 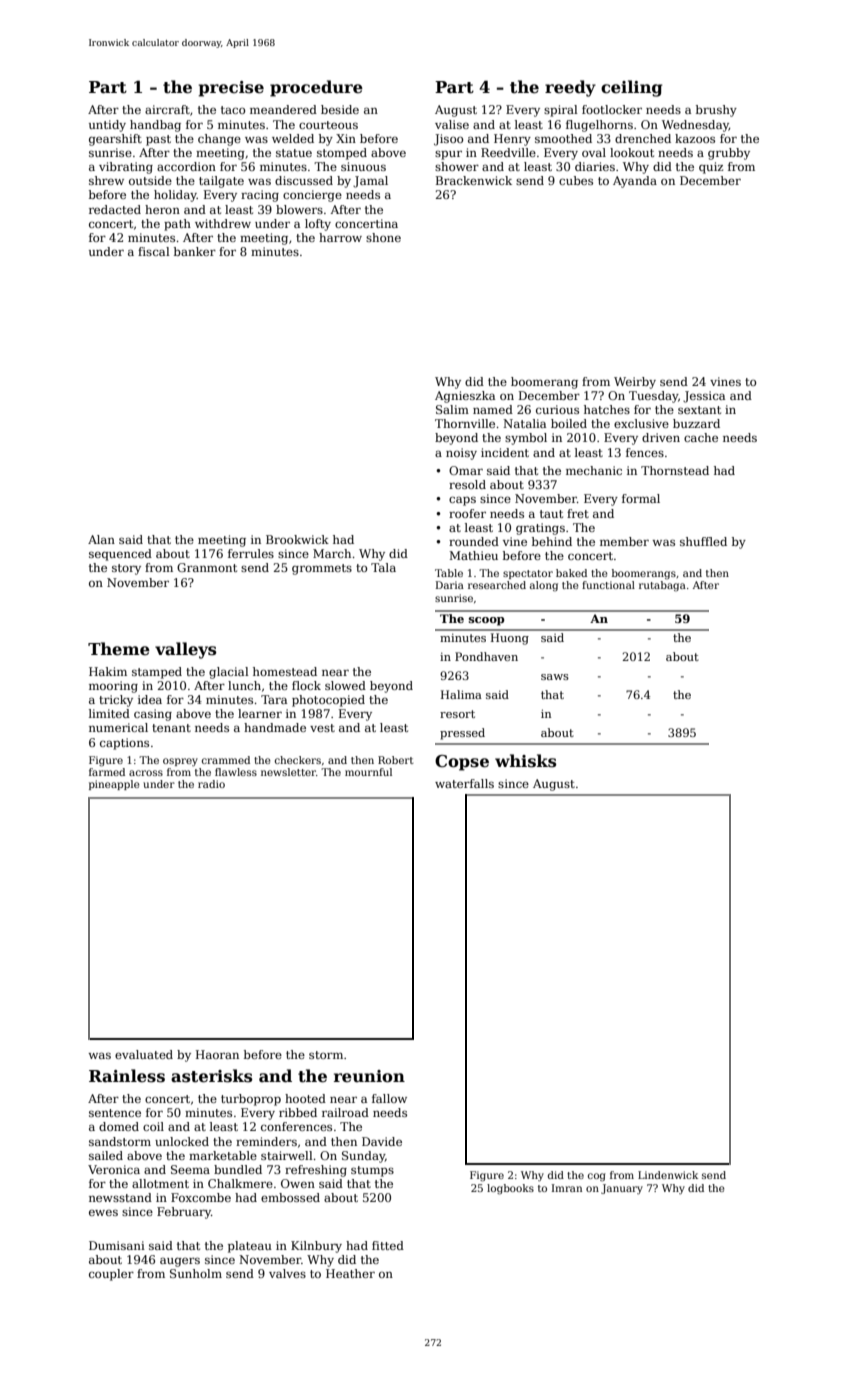 I want to click on fitted, so click(x=388, y=1245).
